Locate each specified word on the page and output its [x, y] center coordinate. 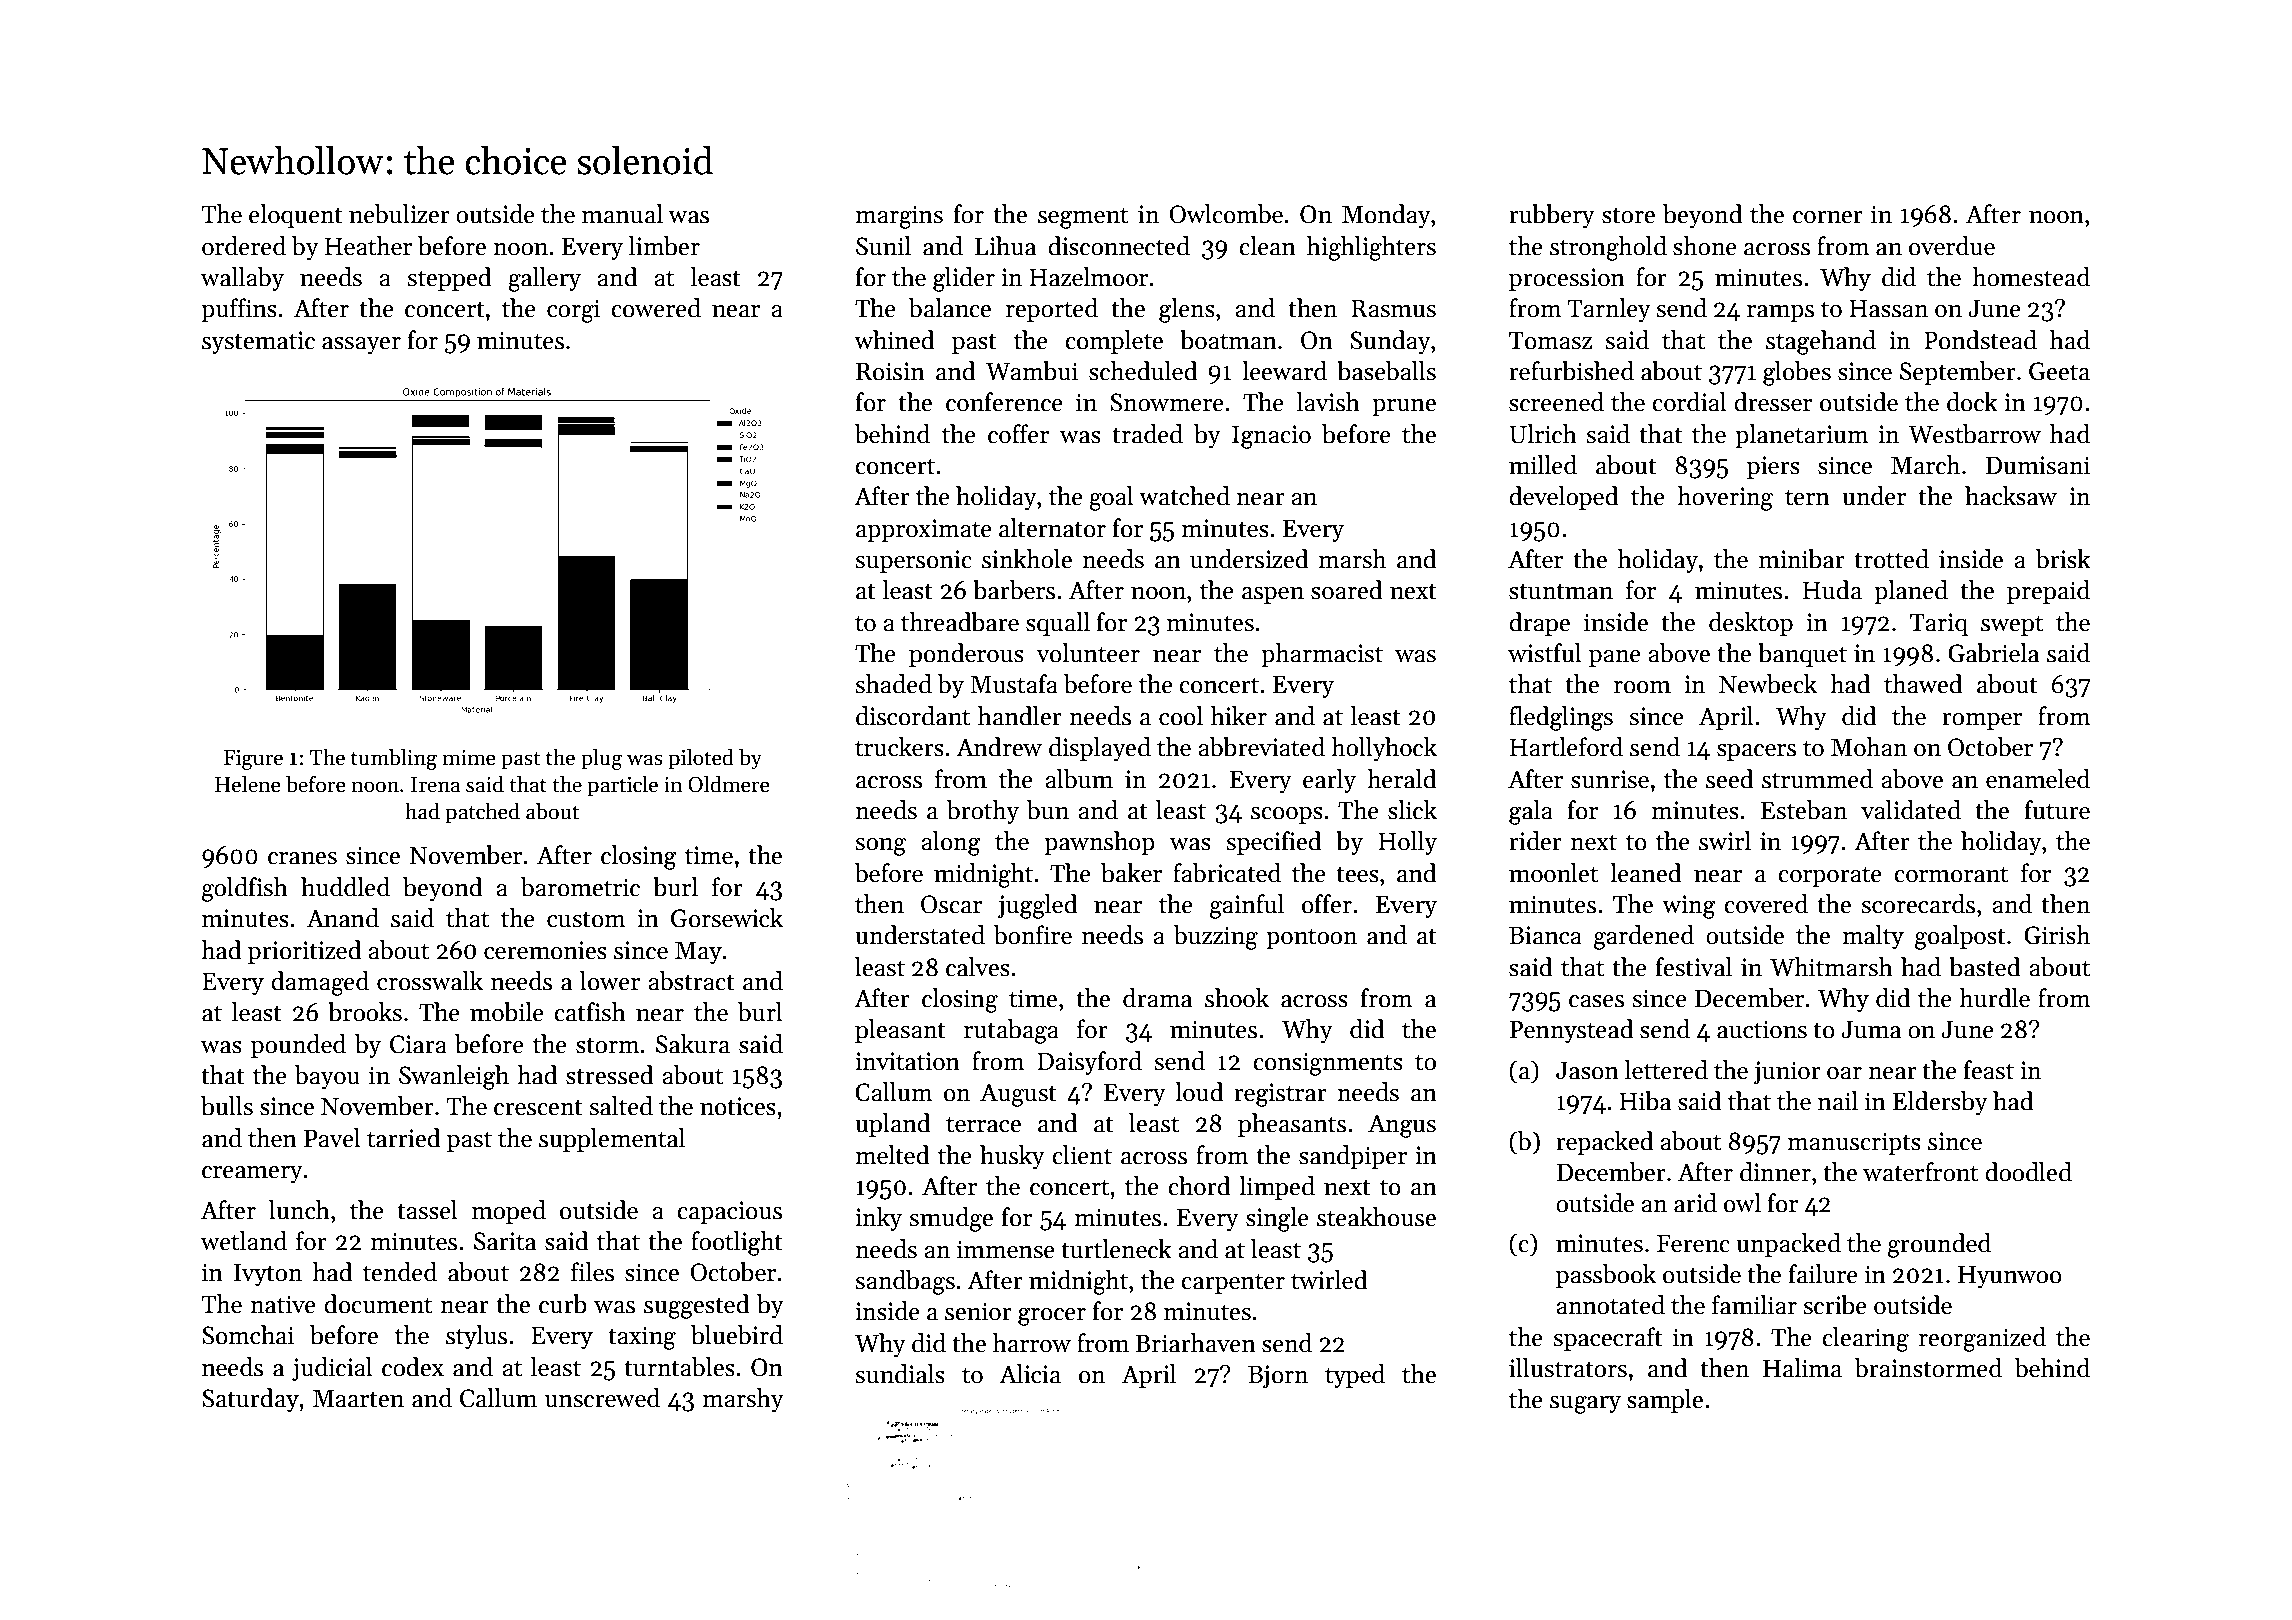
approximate [924, 530]
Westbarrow [1974, 434]
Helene [248, 784]
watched [1184, 496]
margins [899, 217]
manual [622, 214]
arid [1695, 1203]
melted [892, 1155]
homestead [2031, 277]
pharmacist [1322, 655]
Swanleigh [454, 1077]
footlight [737, 1243]
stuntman [1561, 591]
